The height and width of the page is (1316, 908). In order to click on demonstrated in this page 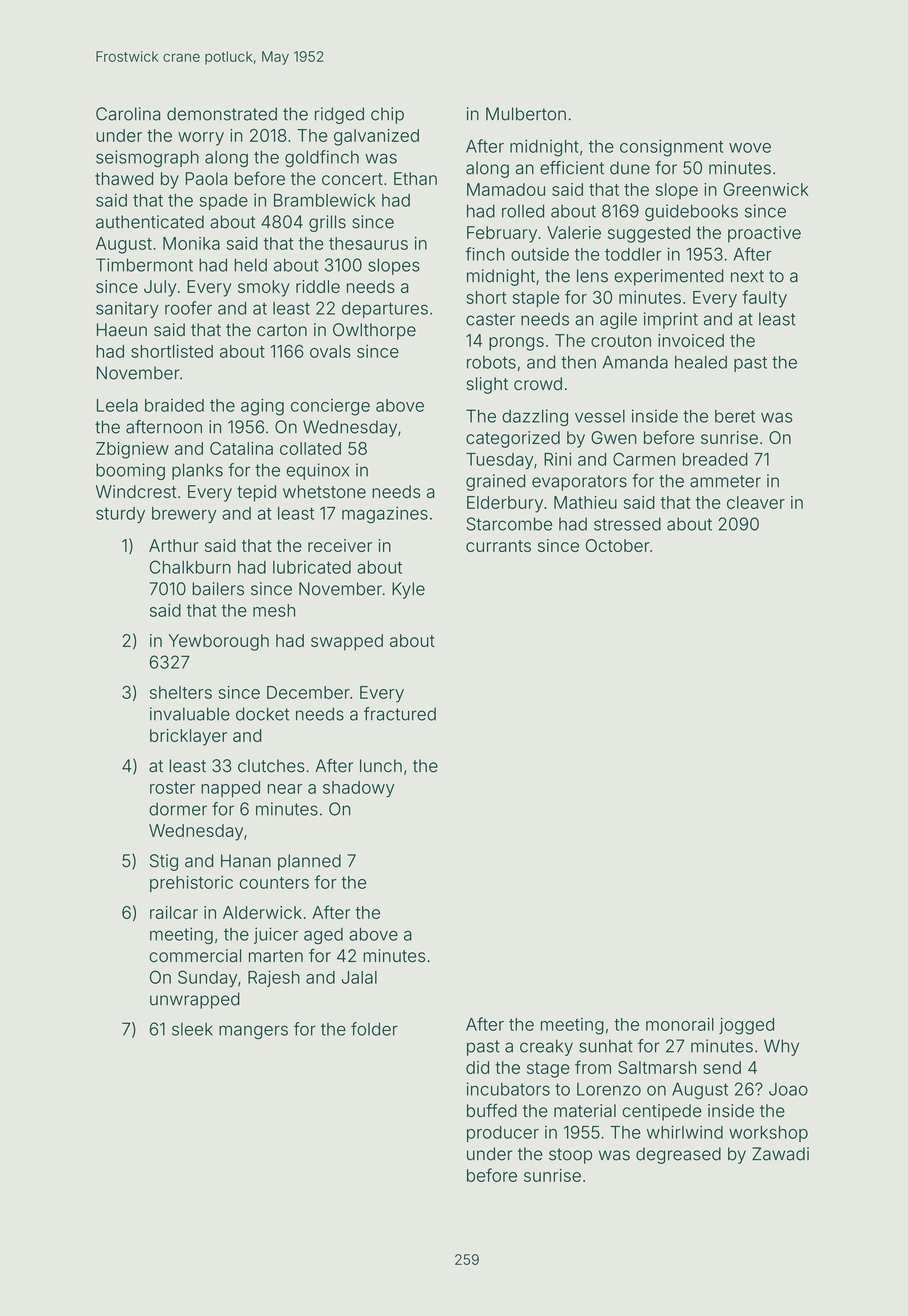, I will do `click(222, 114)`.
